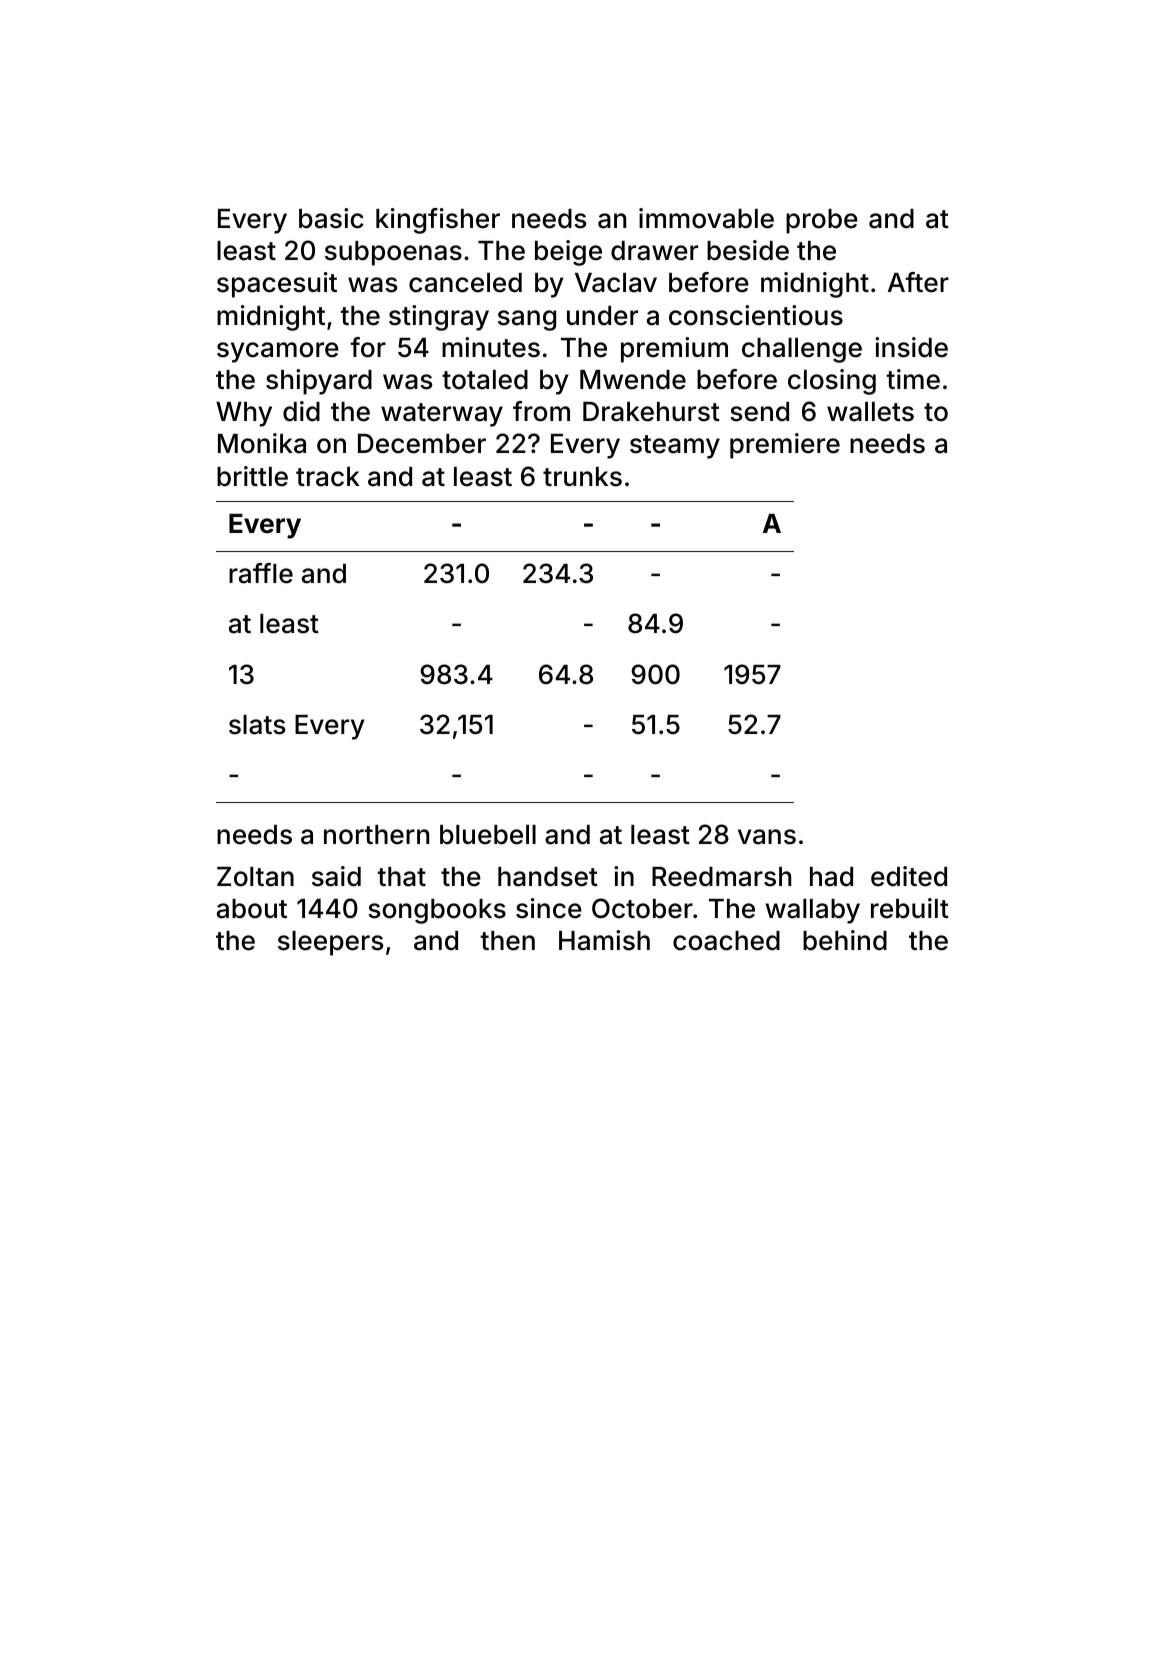  Describe the element at coordinates (252, 476) in the image. I see `brittle` at that location.
